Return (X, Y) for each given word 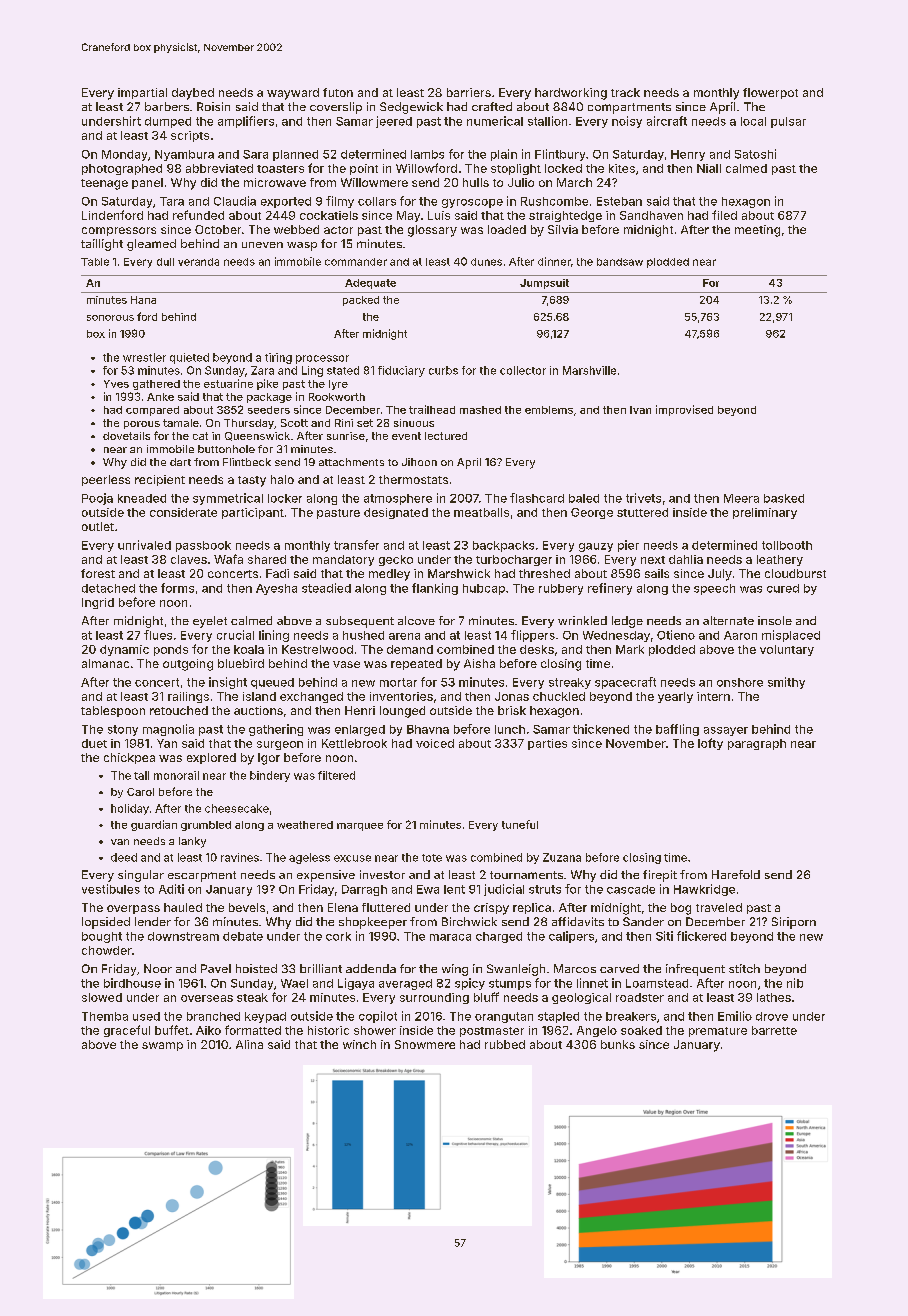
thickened (601, 729)
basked (784, 498)
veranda (198, 262)
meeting (757, 231)
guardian (154, 825)
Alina (249, 1044)
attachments (351, 462)
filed (724, 215)
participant (253, 513)
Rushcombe (554, 201)
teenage (104, 184)
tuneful (520, 824)
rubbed (505, 1044)
